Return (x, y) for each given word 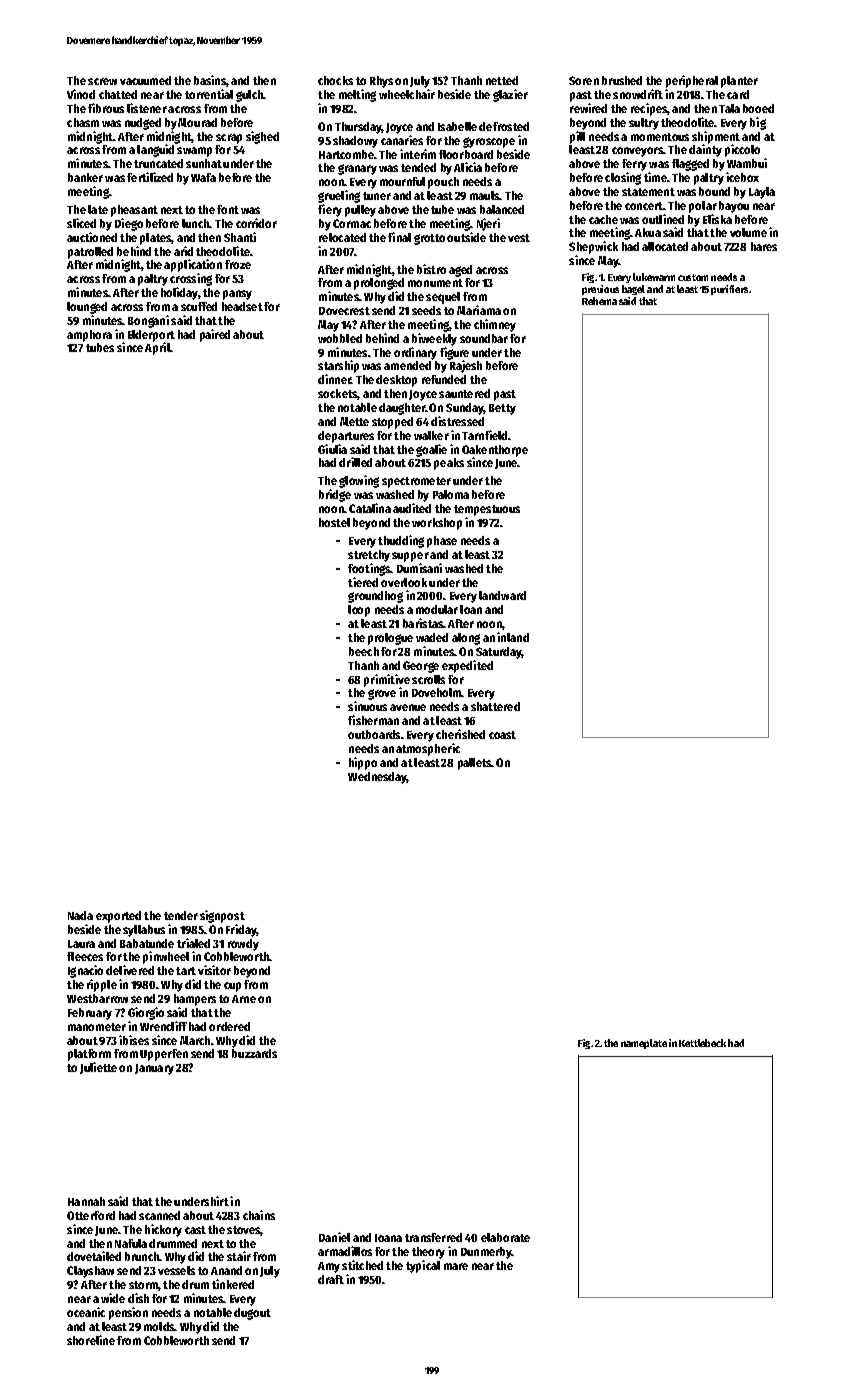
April (157, 348)
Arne (244, 999)
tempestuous (487, 510)
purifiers (729, 290)
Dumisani (419, 568)
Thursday (358, 128)
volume (748, 232)
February (90, 1014)
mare (456, 1266)
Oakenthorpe (495, 451)
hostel (334, 522)
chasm (83, 122)
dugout (252, 1314)
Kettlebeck (702, 1043)
